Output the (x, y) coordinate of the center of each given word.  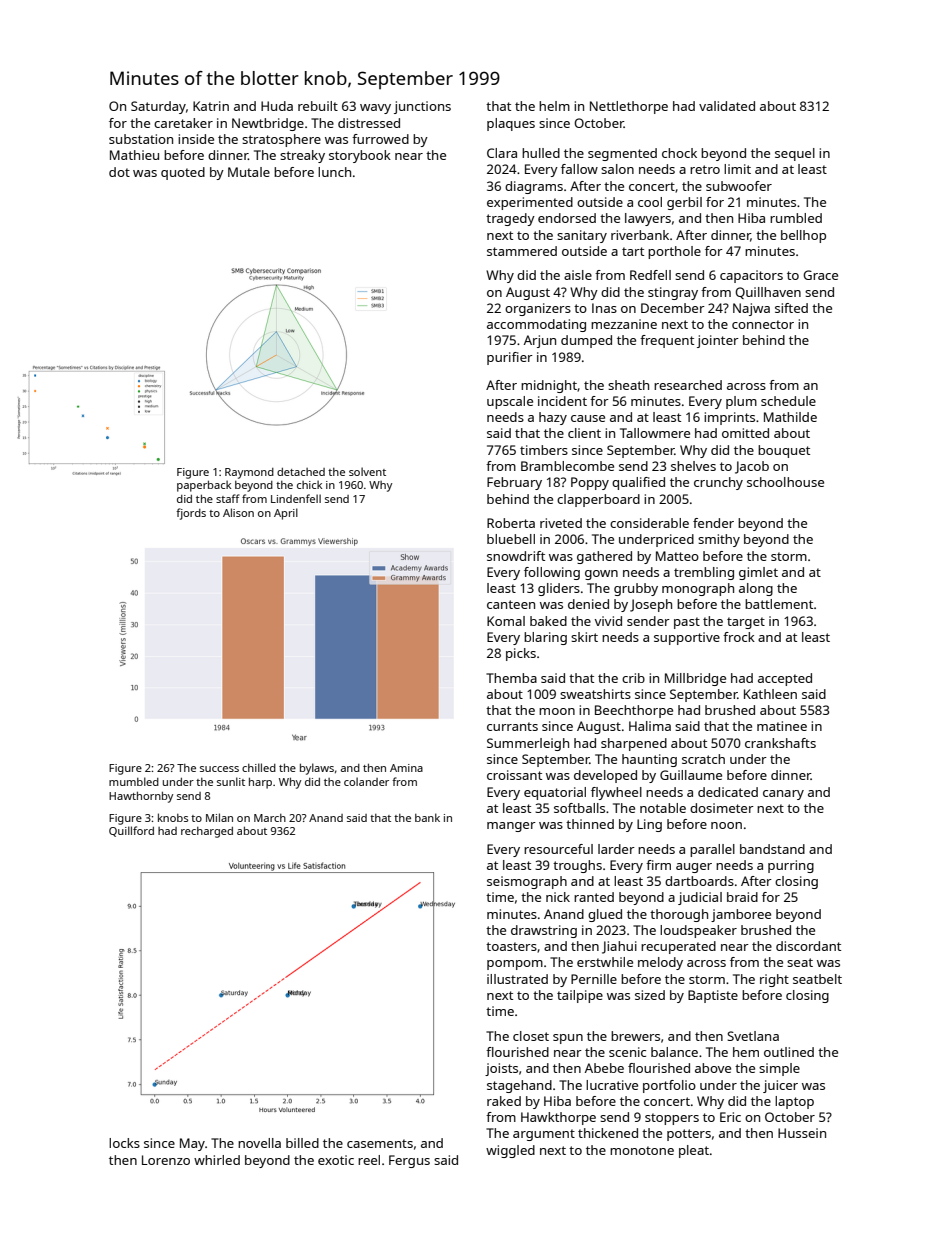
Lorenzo (166, 1160)
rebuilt (318, 106)
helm (554, 106)
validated (727, 106)
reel (369, 1160)
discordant (808, 946)
